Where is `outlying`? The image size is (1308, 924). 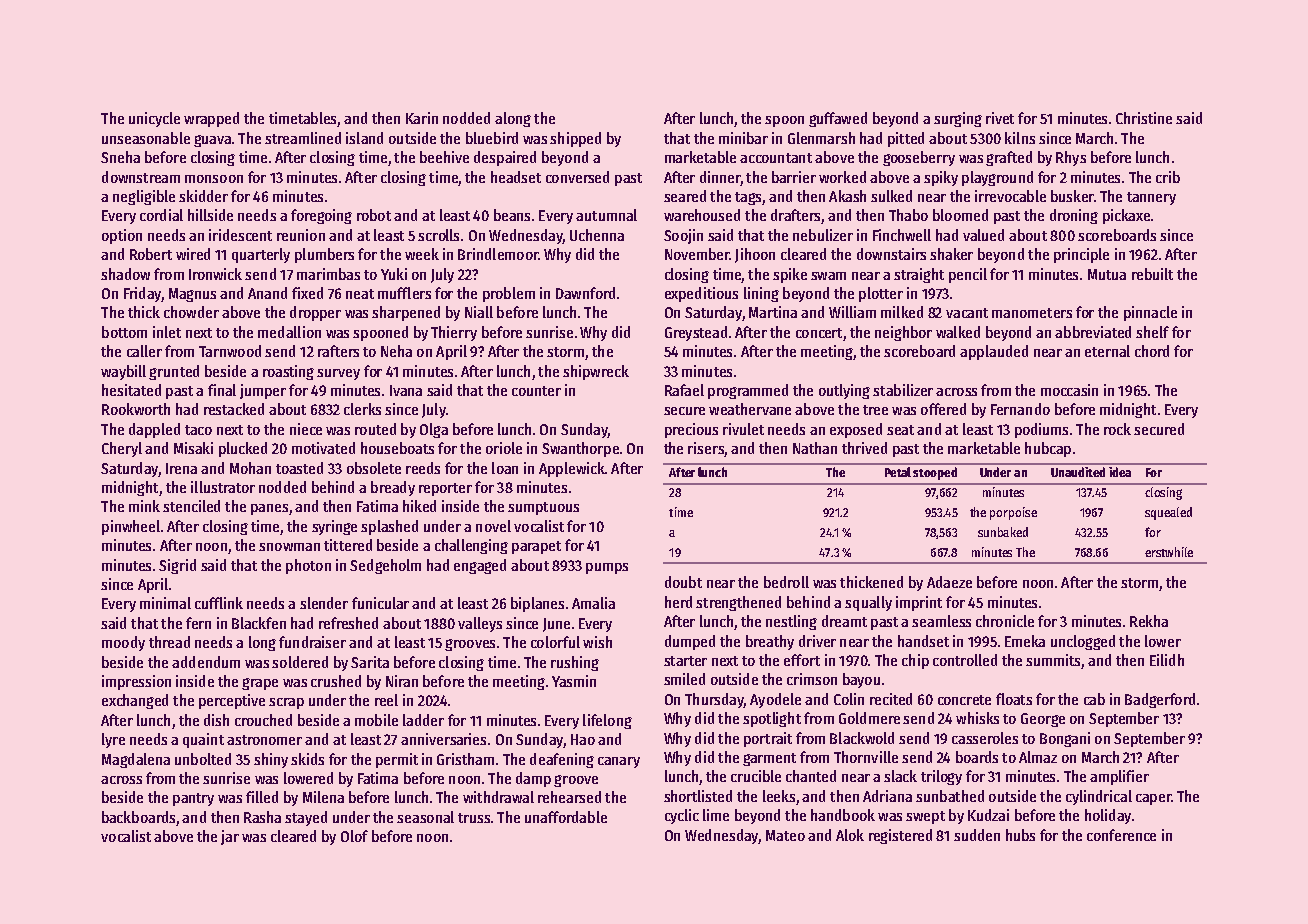 outlying is located at coordinates (844, 391).
